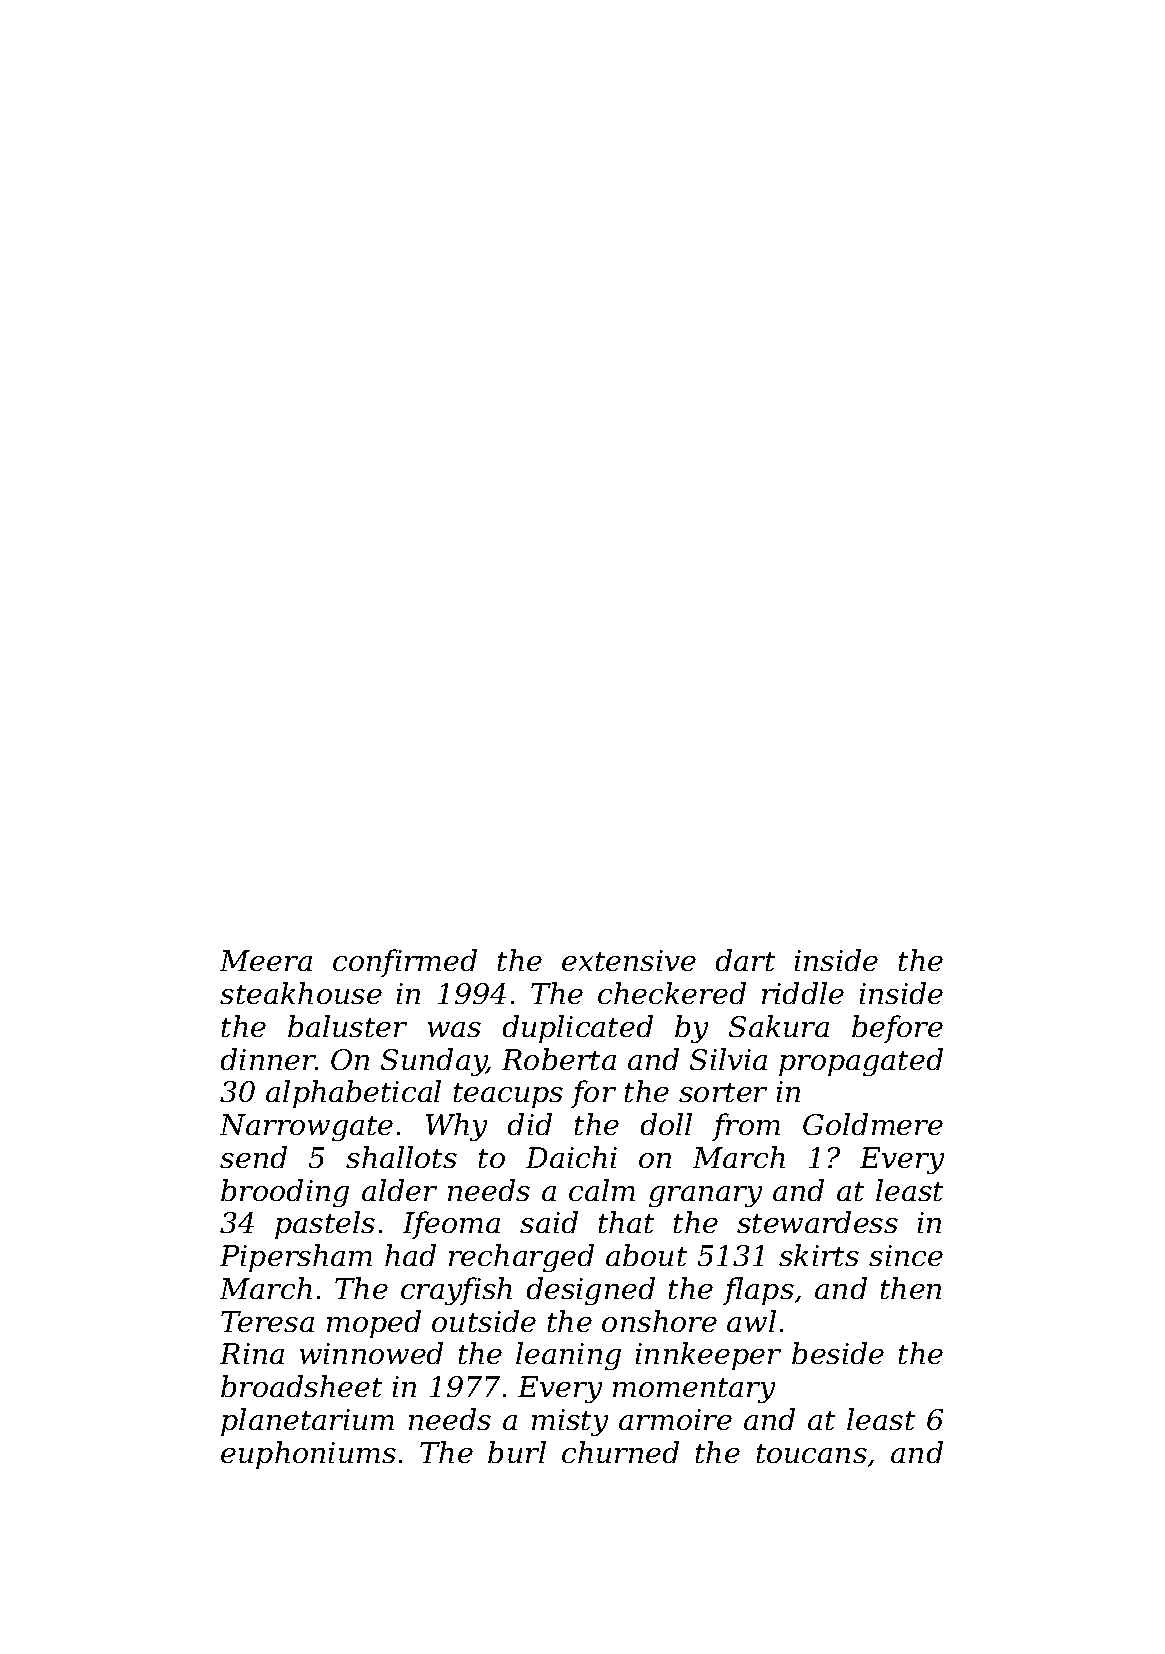 Image resolution: width=1165 pixels, height=1654 pixels. Describe the element at coordinates (308, 1455) in the screenshot. I see `euphoniums` at that location.
